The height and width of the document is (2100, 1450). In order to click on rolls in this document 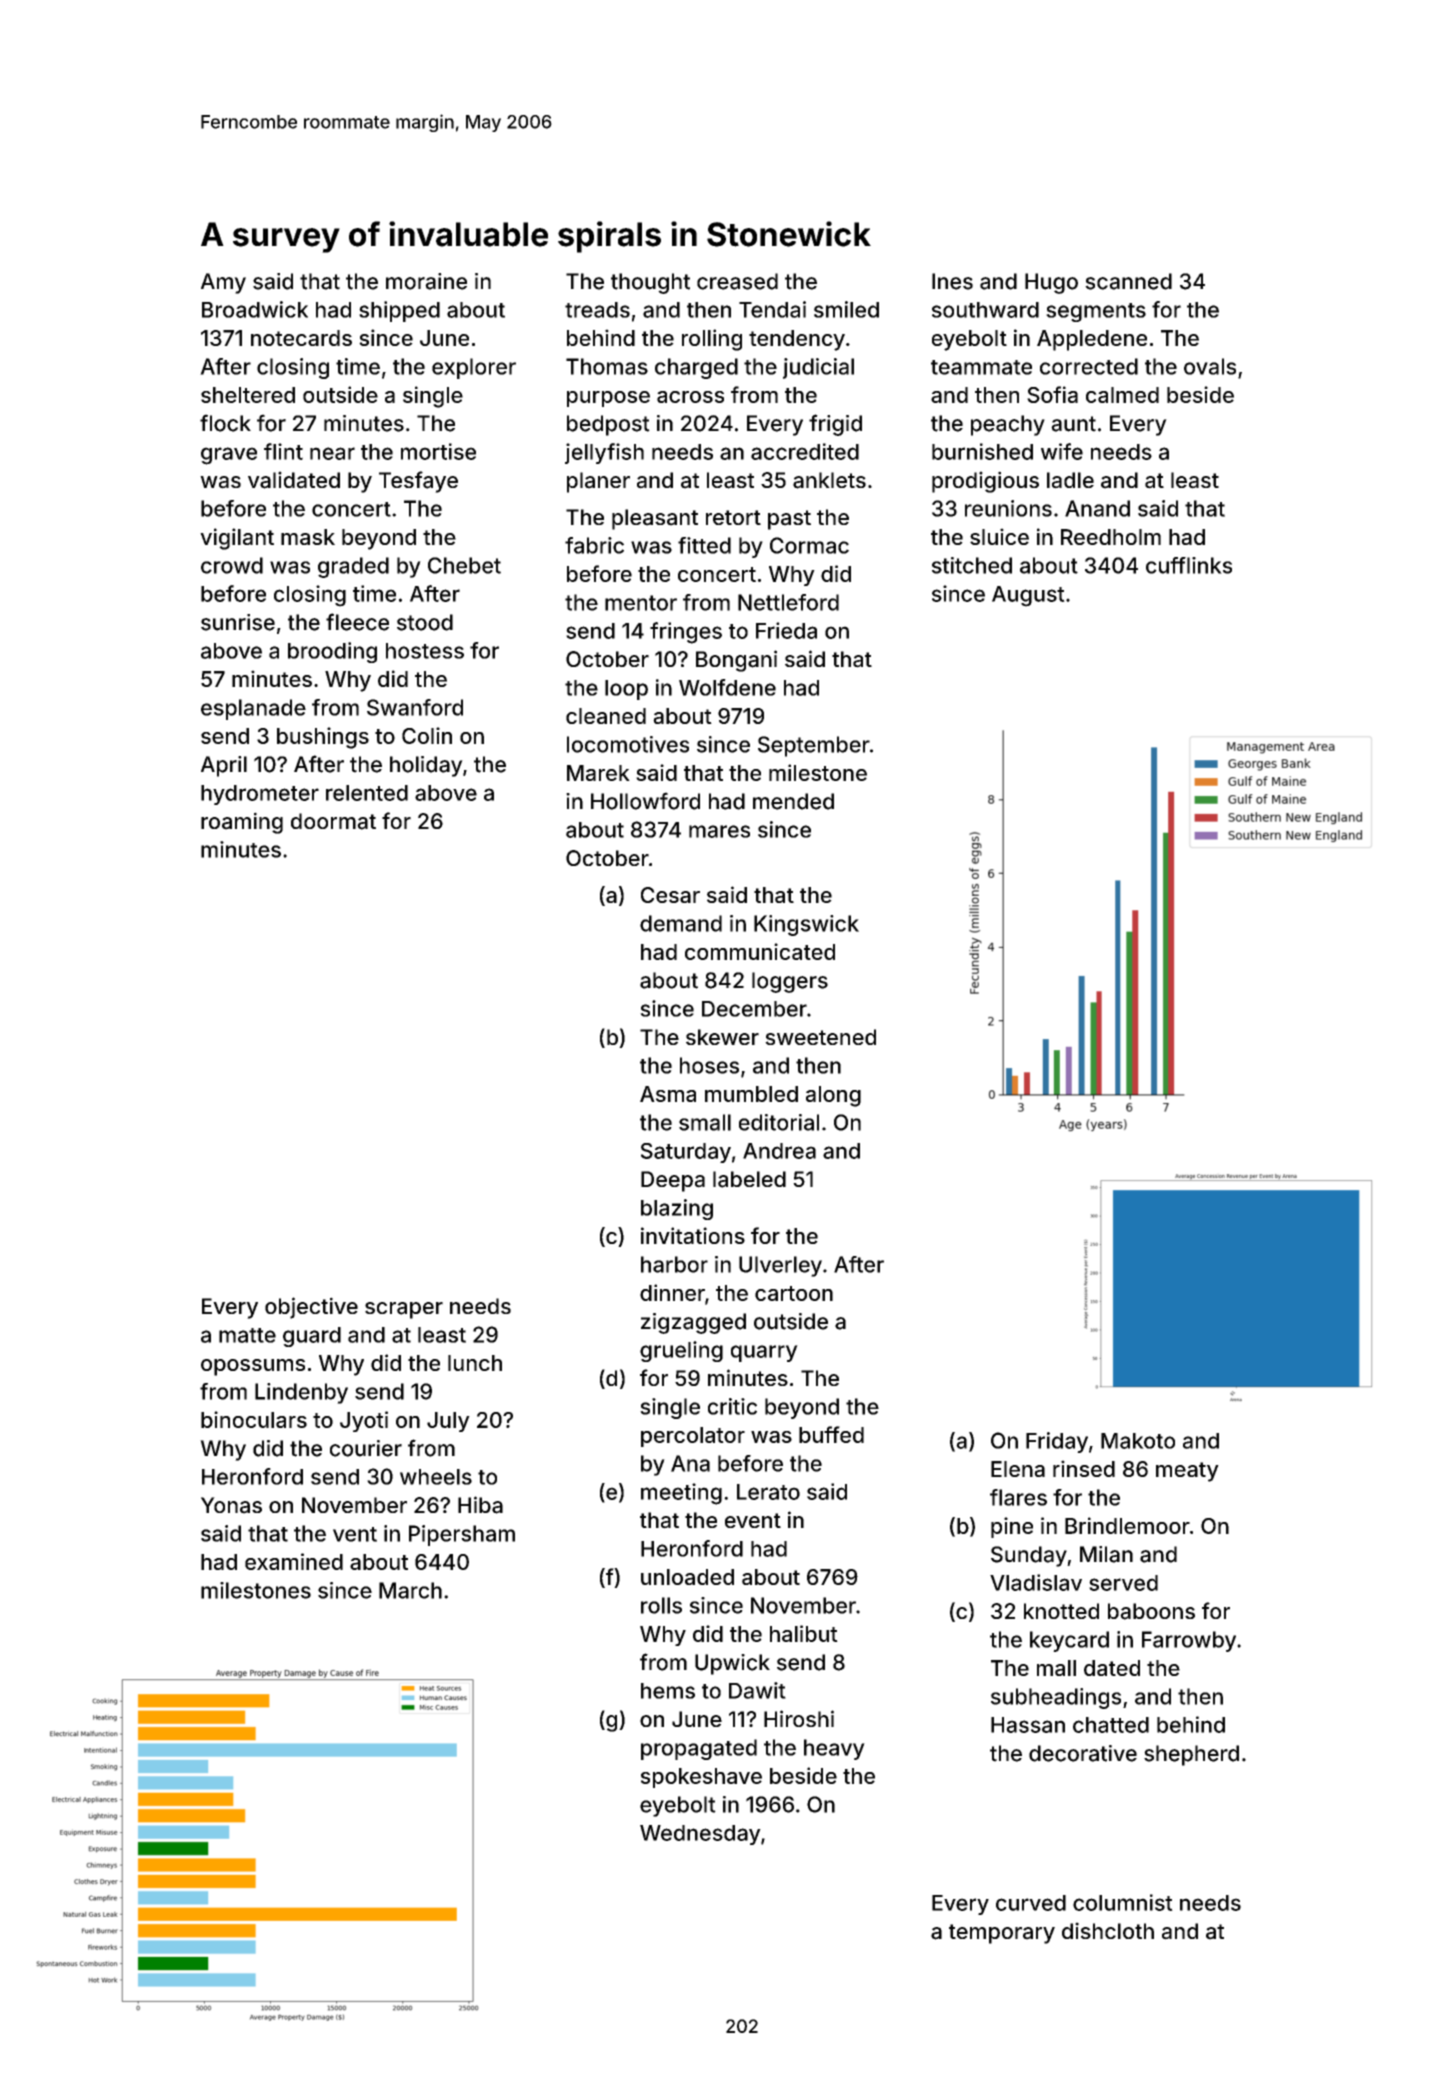, I will do `click(661, 1605)`.
